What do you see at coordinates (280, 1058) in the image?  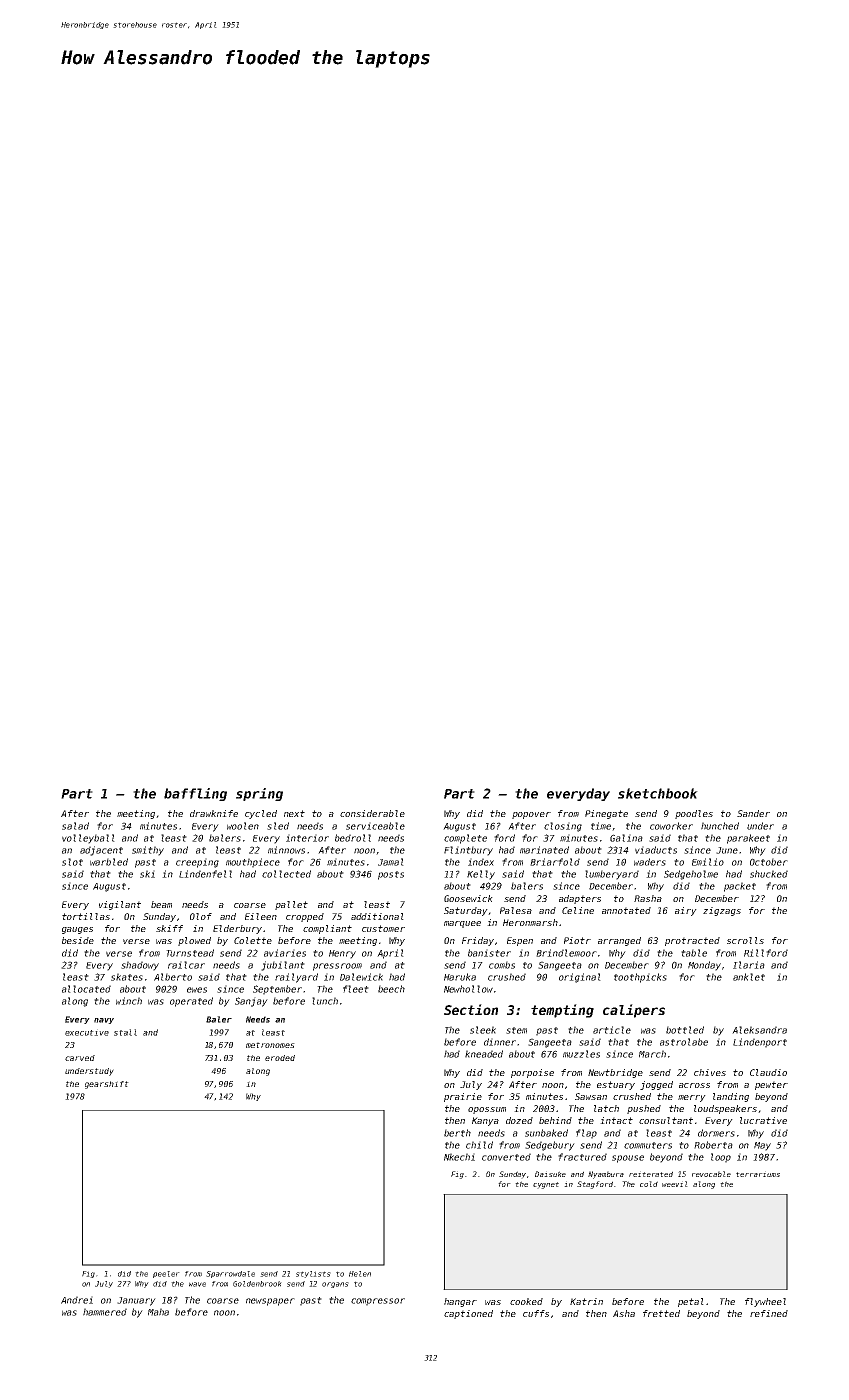 I see `eroded` at bounding box center [280, 1058].
